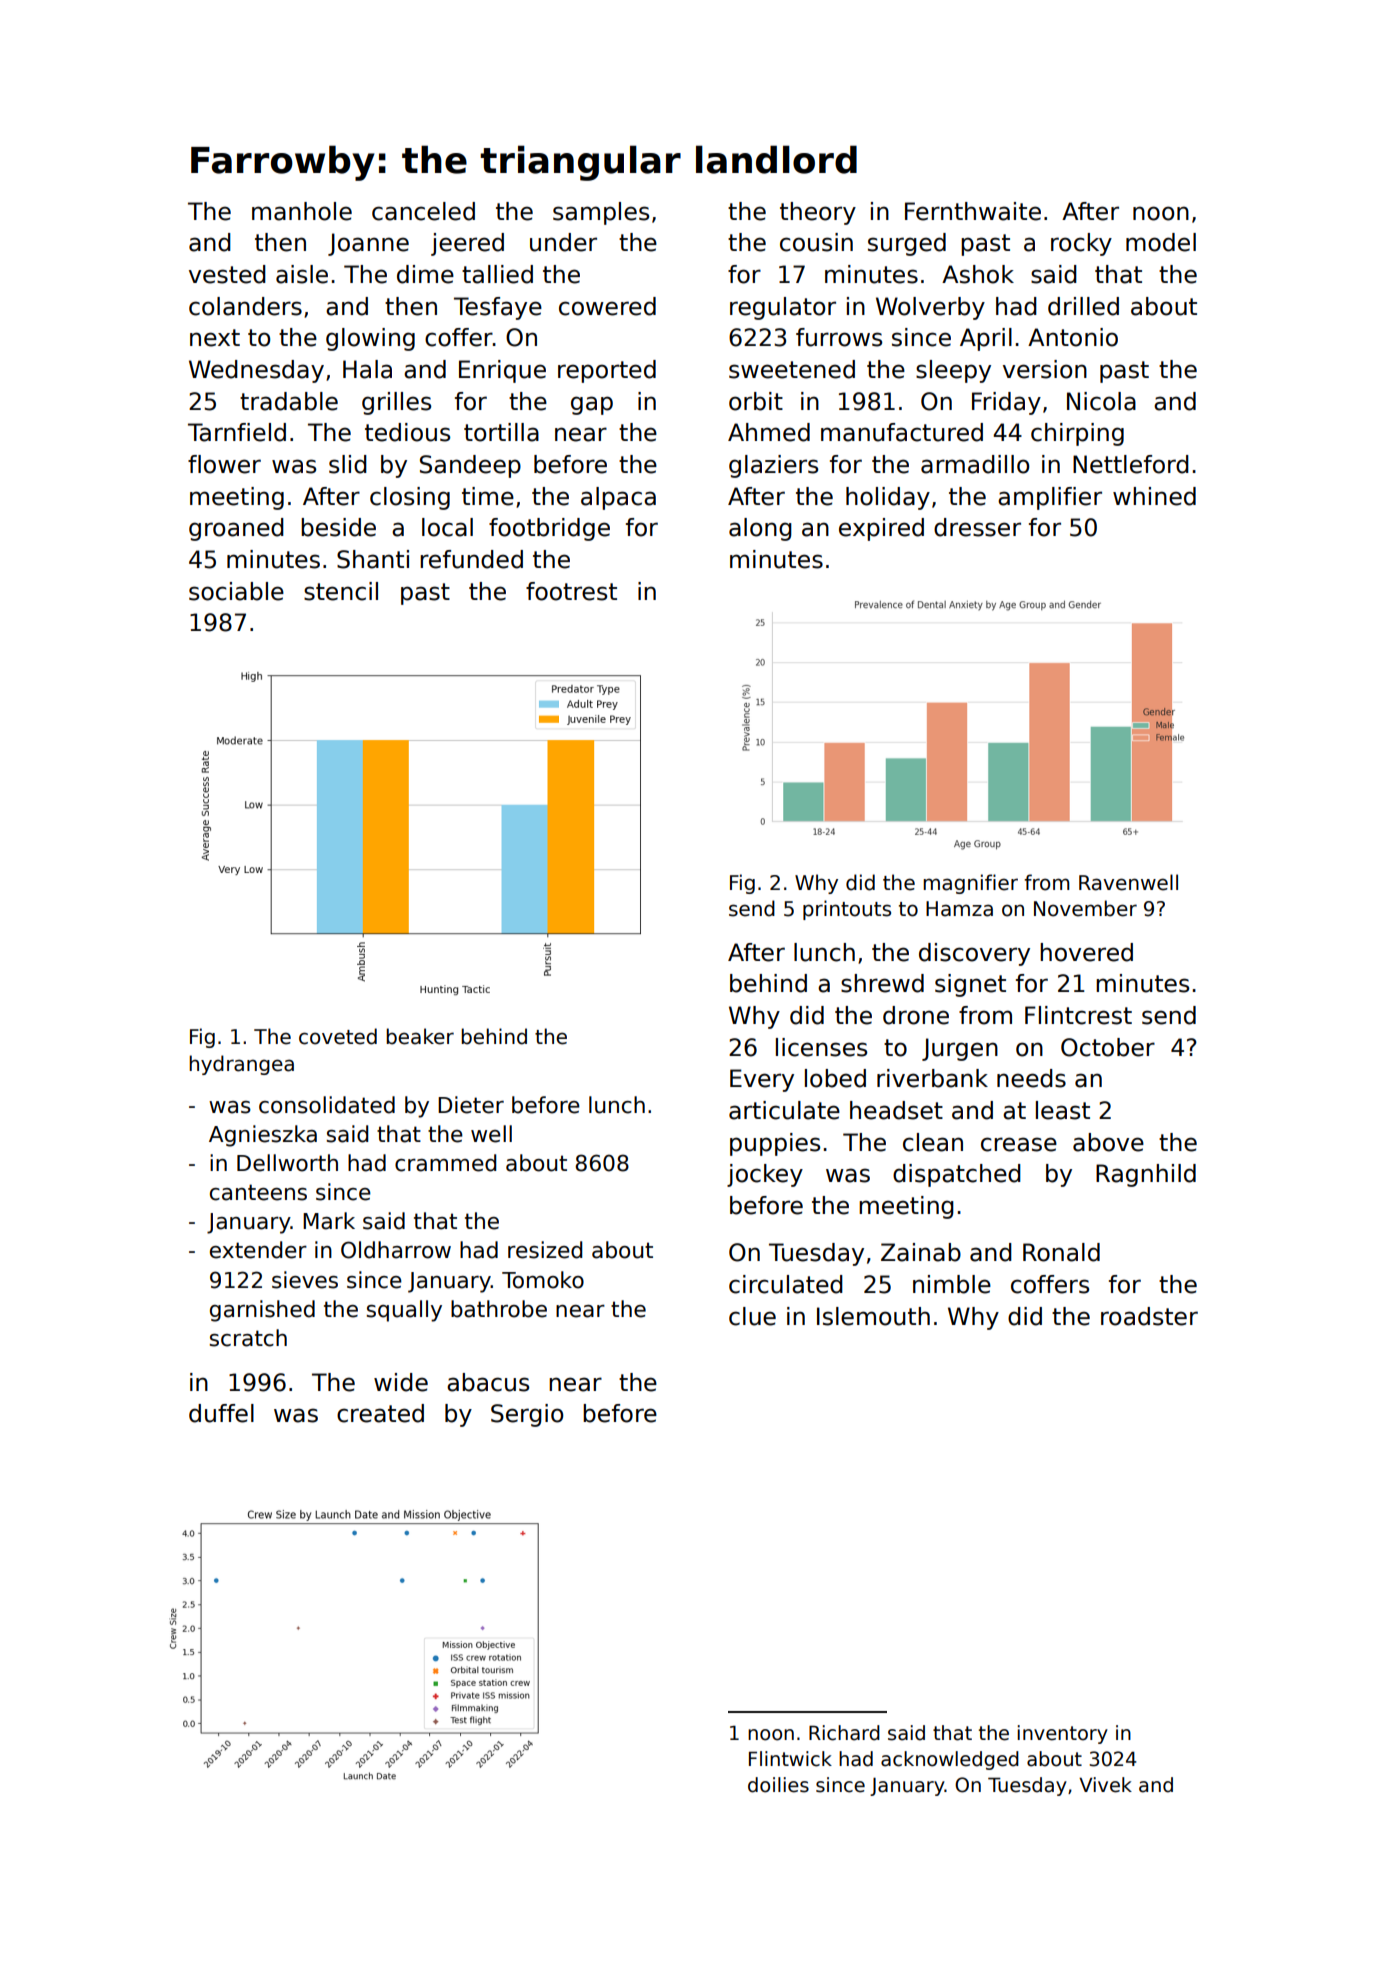 This screenshot has height=1969, width=1386. Describe the element at coordinates (1083, 306) in the screenshot. I see `drilled` at that location.
